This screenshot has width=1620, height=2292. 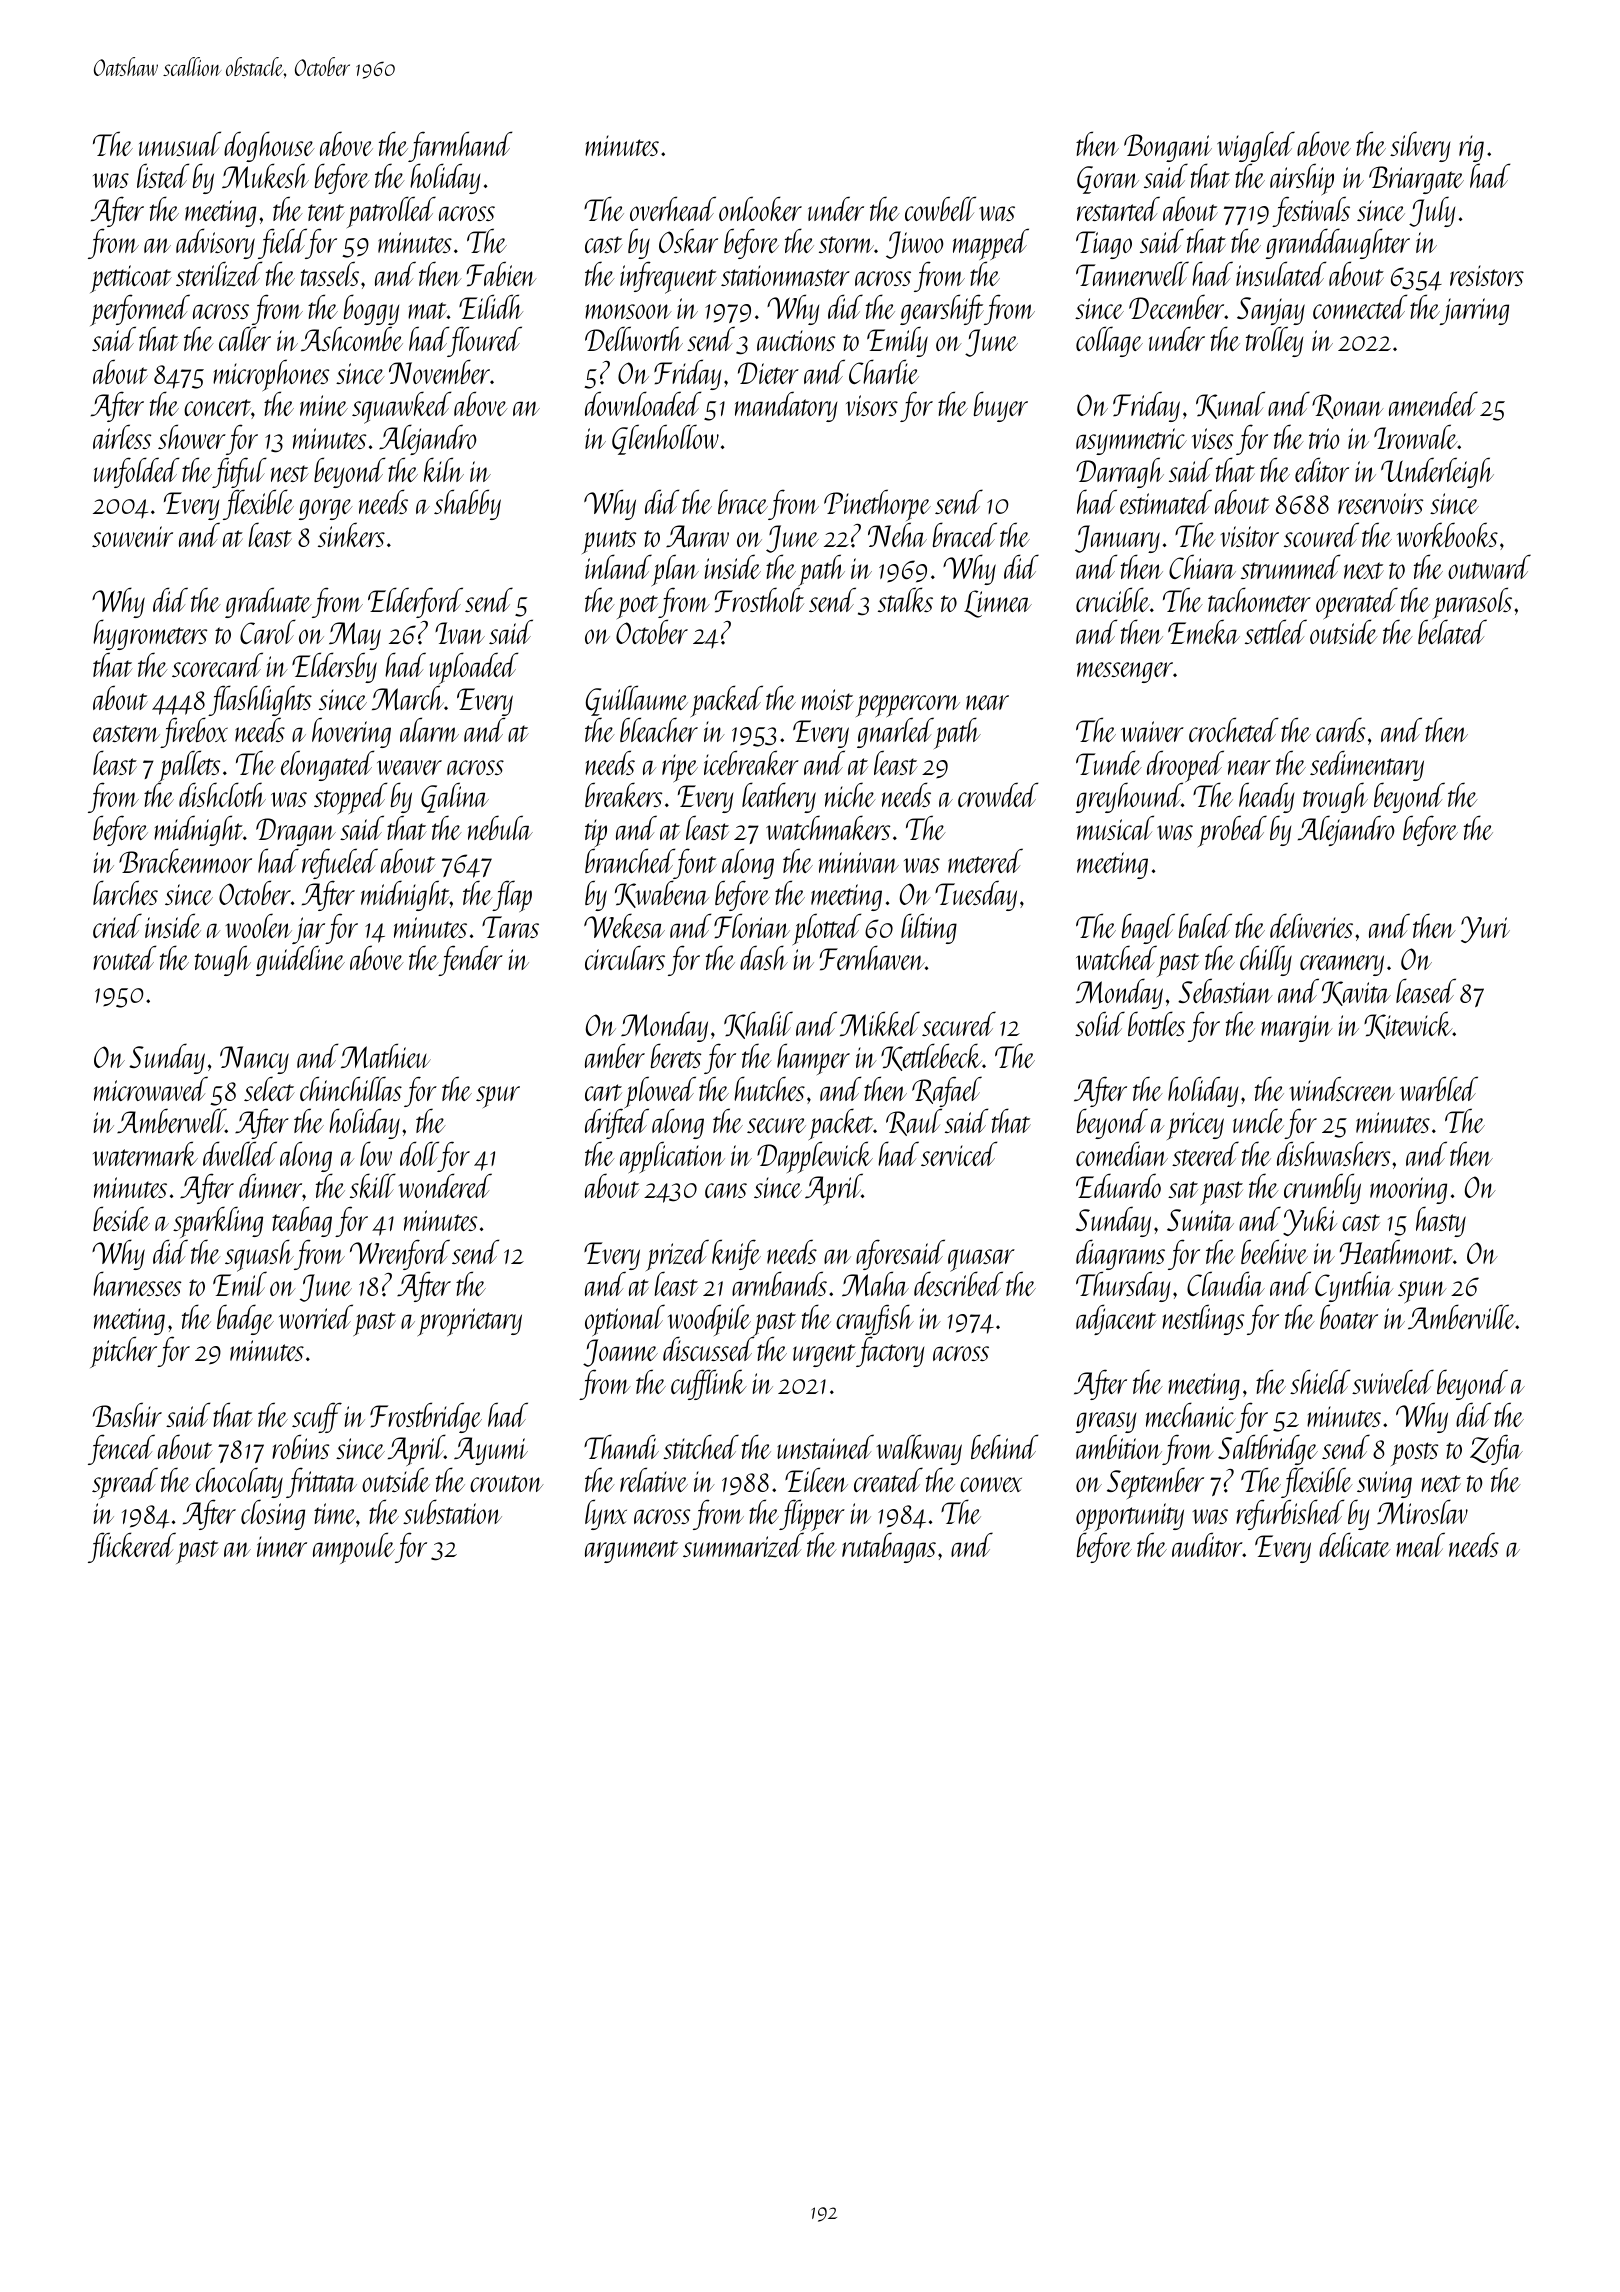 What do you see at coordinates (1131, 441) in the screenshot?
I see `asymmetric` at bounding box center [1131, 441].
